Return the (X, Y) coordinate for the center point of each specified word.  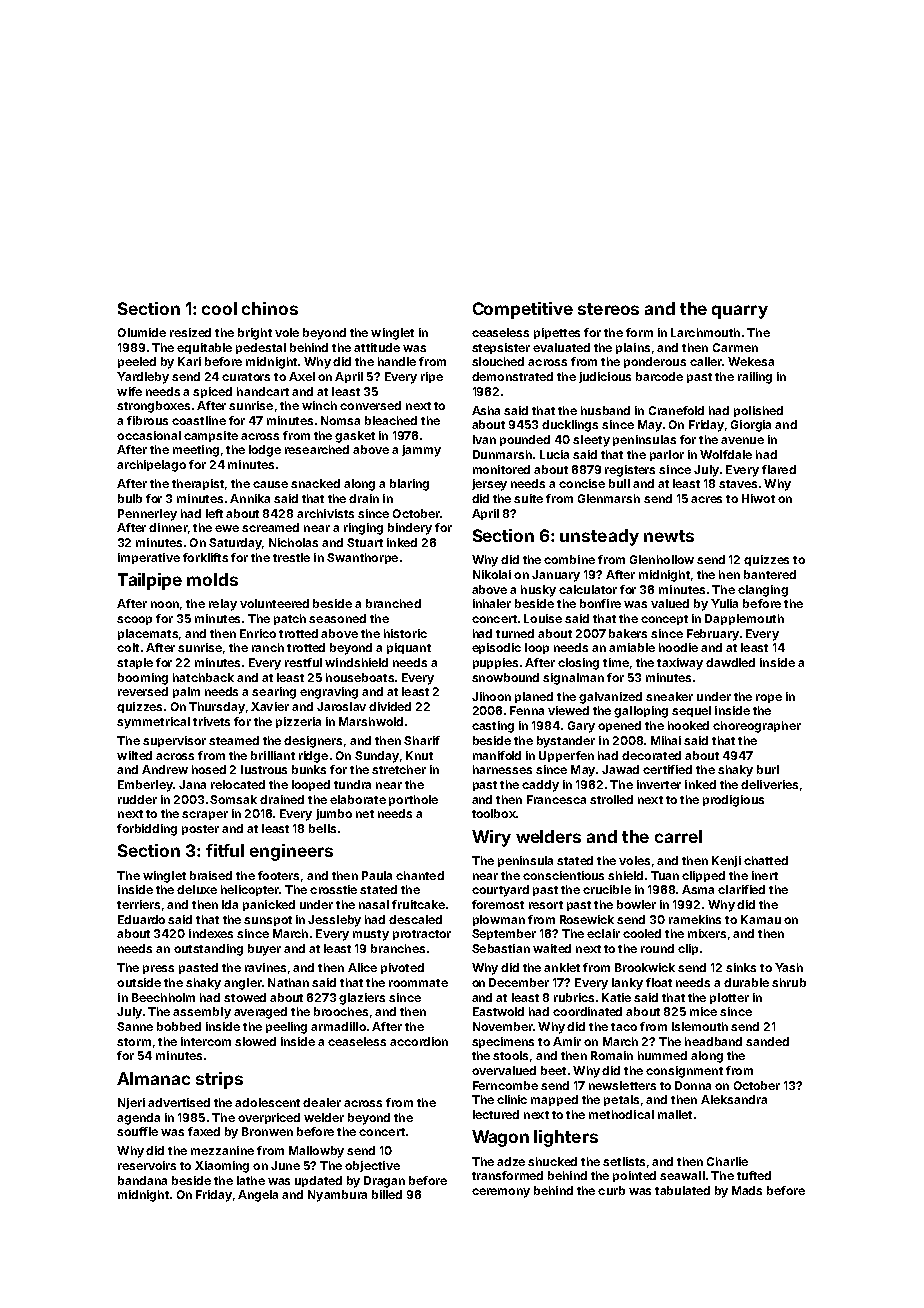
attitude (377, 347)
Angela (258, 1196)
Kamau (761, 919)
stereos (608, 309)
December (519, 982)
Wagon (500, 1138)
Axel (302, 376)
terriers (138, 904)
